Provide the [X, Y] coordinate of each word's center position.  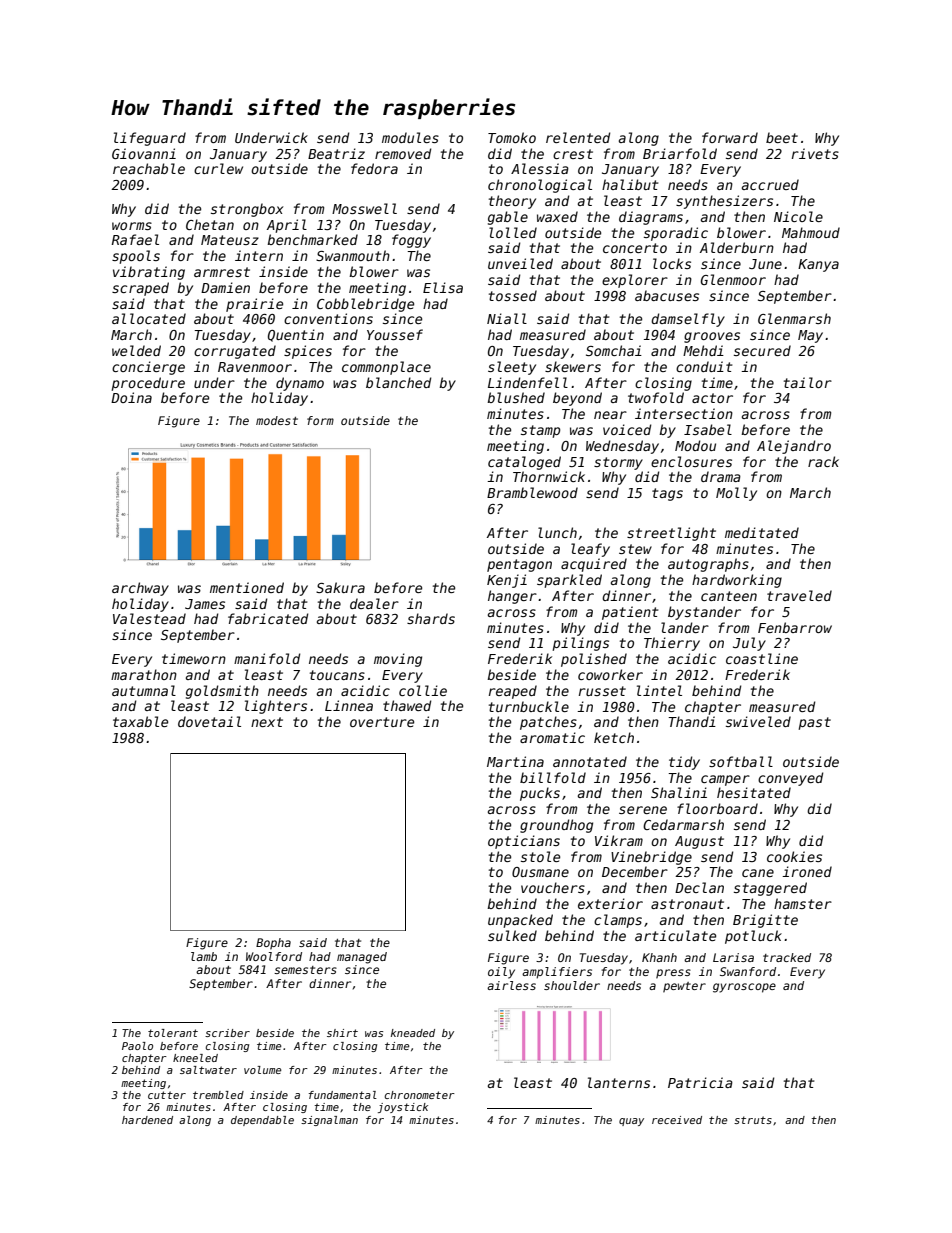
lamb [204, 956]
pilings [580, 644]
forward [730, 137]
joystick [403, 1108]
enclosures [691, 461]
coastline [762, 658]
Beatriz [336, 153]
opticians [524, 842]
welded [136, 350]
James [205, 604]
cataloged [524, 463]
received [677, 1120]
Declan [699, 887]
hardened [147, 1120]
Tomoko [512, 137]
